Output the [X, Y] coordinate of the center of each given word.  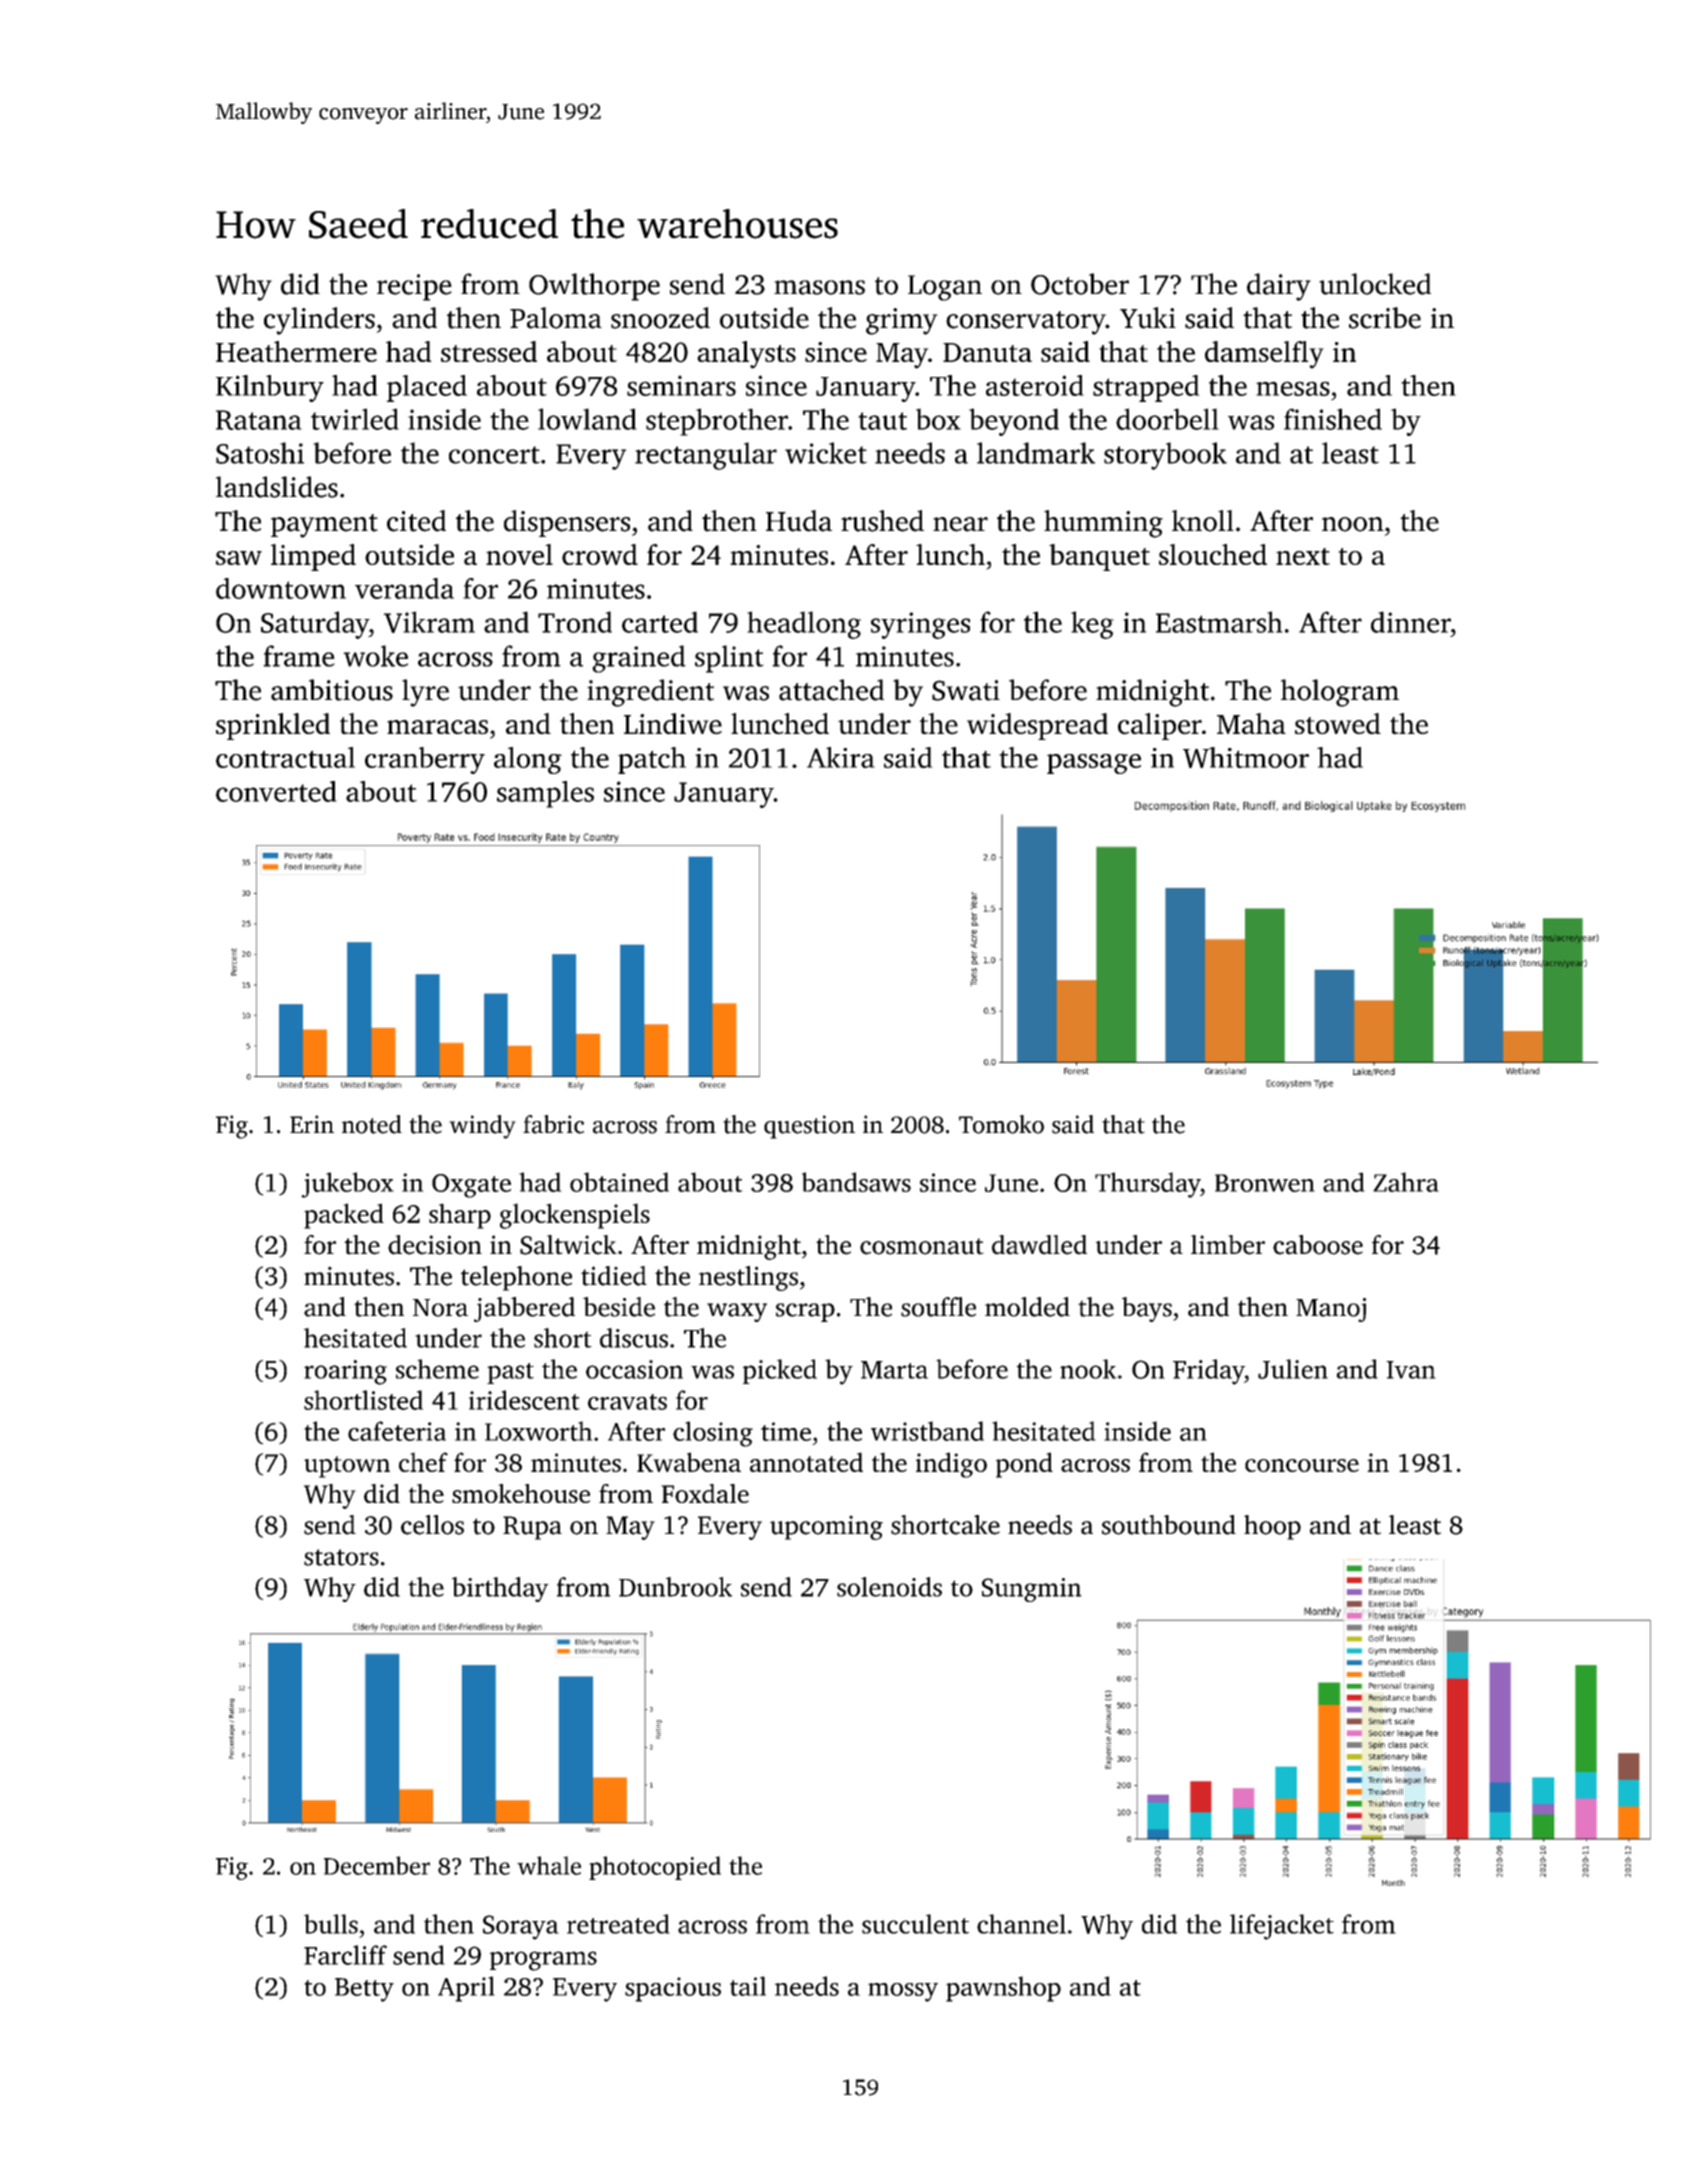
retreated [618, 1924]
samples [545, 794]
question [809, 1127]
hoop [1272, 1527]
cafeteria [397, 1431]
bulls [331, 1924]
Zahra [1406, 1182]
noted [372, 1124]
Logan [945, 288]
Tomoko [1001, 1124]
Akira [841, 757]
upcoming [826, 1527]
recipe [414, 287]
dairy [1279, 287]
